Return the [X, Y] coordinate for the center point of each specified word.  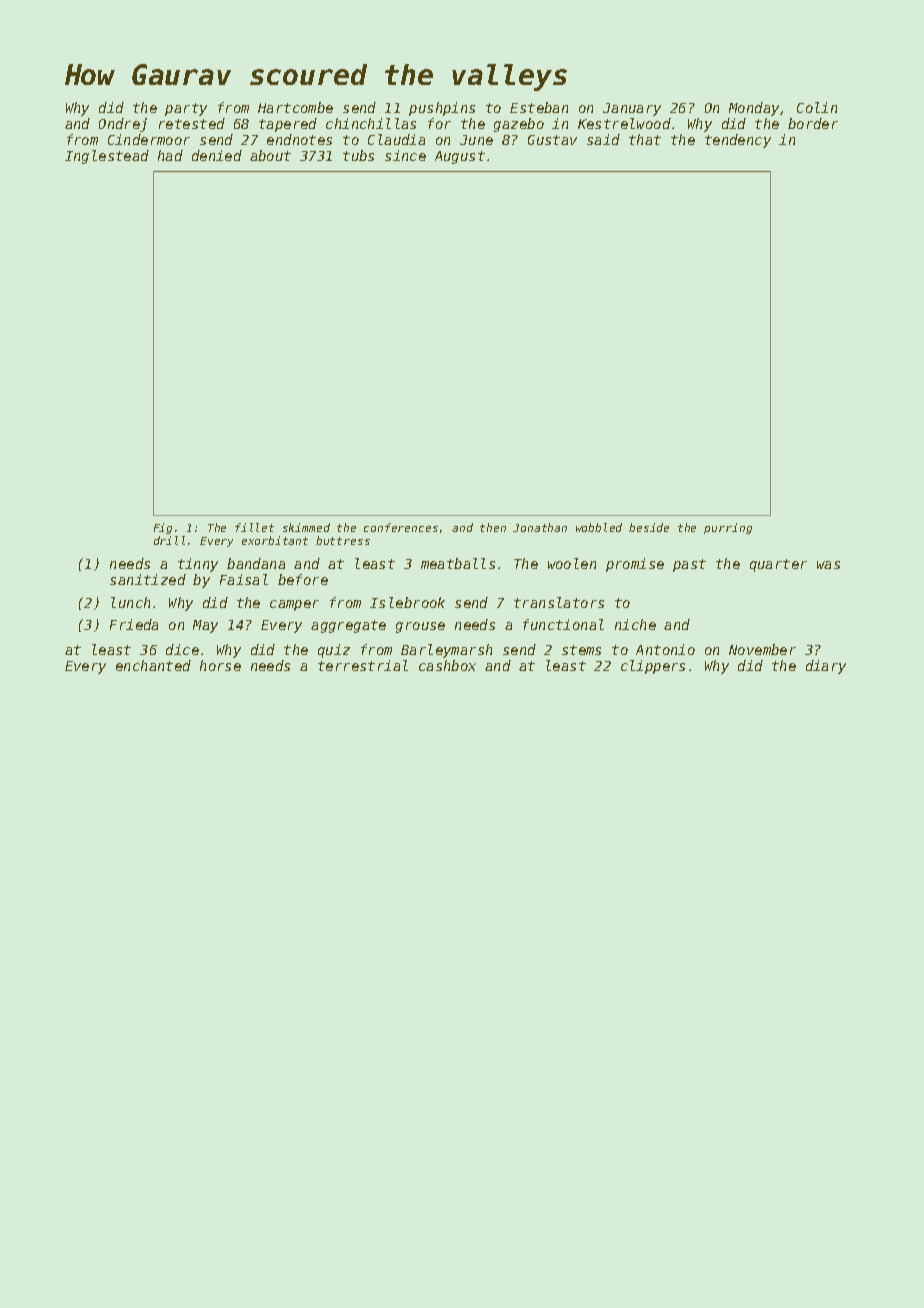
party [186, 109]
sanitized [148, 579]
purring [728, 528]
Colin [817, 107]
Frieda [134, 624]
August [460, 157]
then [493, 527]
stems [581, 650]
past [689, 565]
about [270, 155]
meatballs [458, 563]
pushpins [442, 109]
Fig [163, 528]
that [645, 139]
